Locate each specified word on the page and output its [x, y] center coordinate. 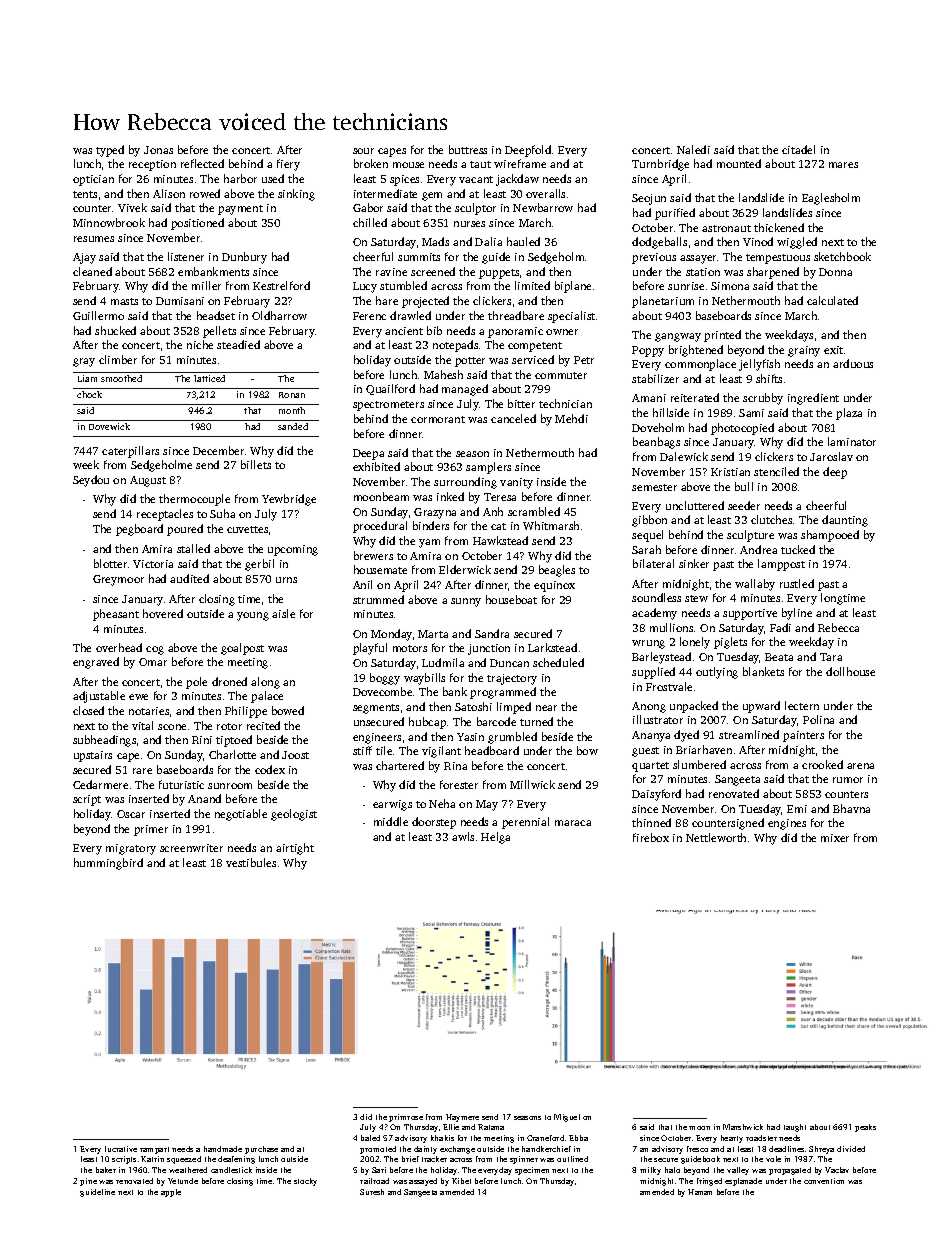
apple [171, 1193]
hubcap [427, 723]
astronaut [726, 228]
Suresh [372, 1192]
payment [240, 210]
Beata [779, 657]
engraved [96, 663]
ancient [404, 331]
